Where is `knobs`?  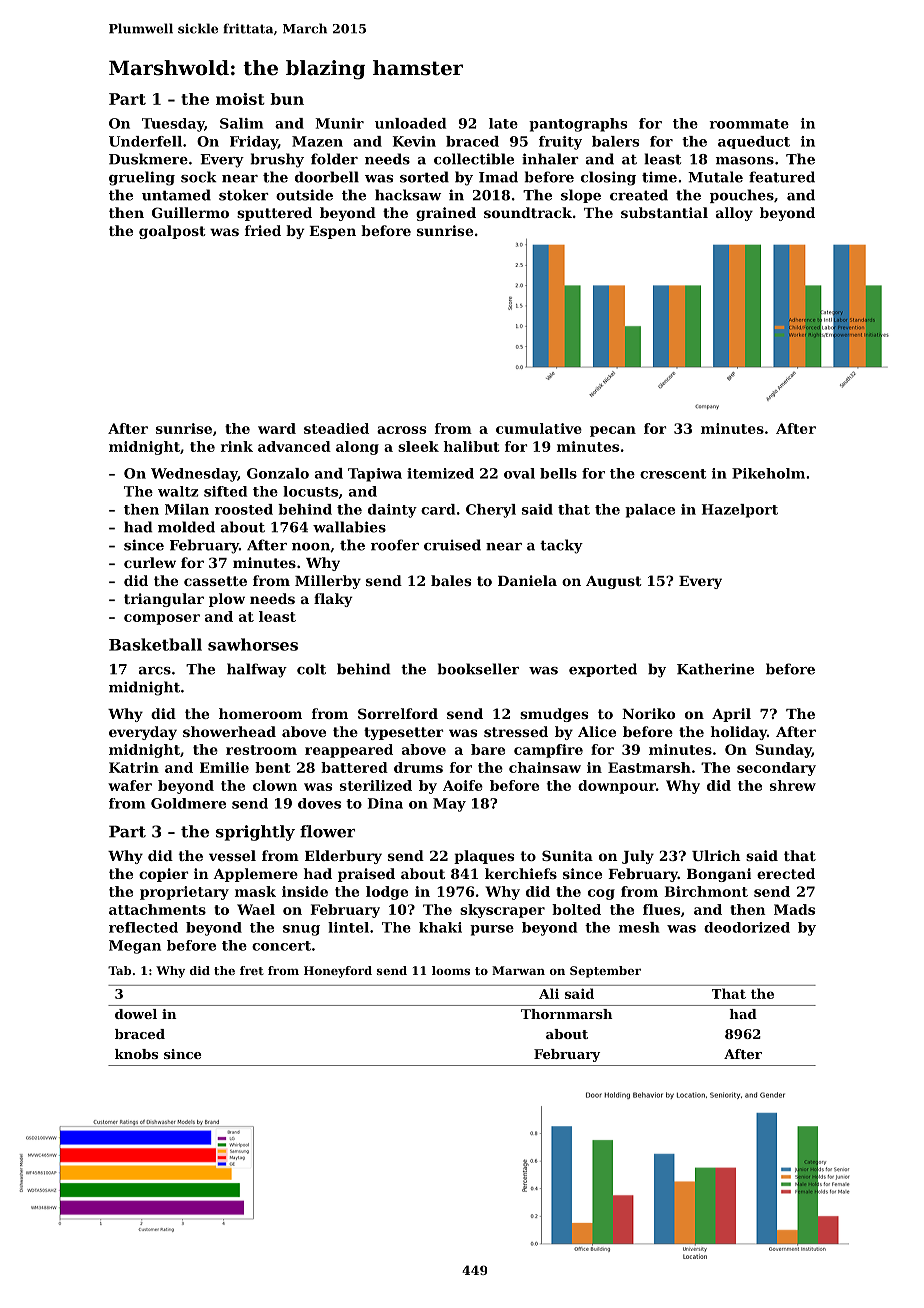 knobs is located at coordinates (136, 1054).
